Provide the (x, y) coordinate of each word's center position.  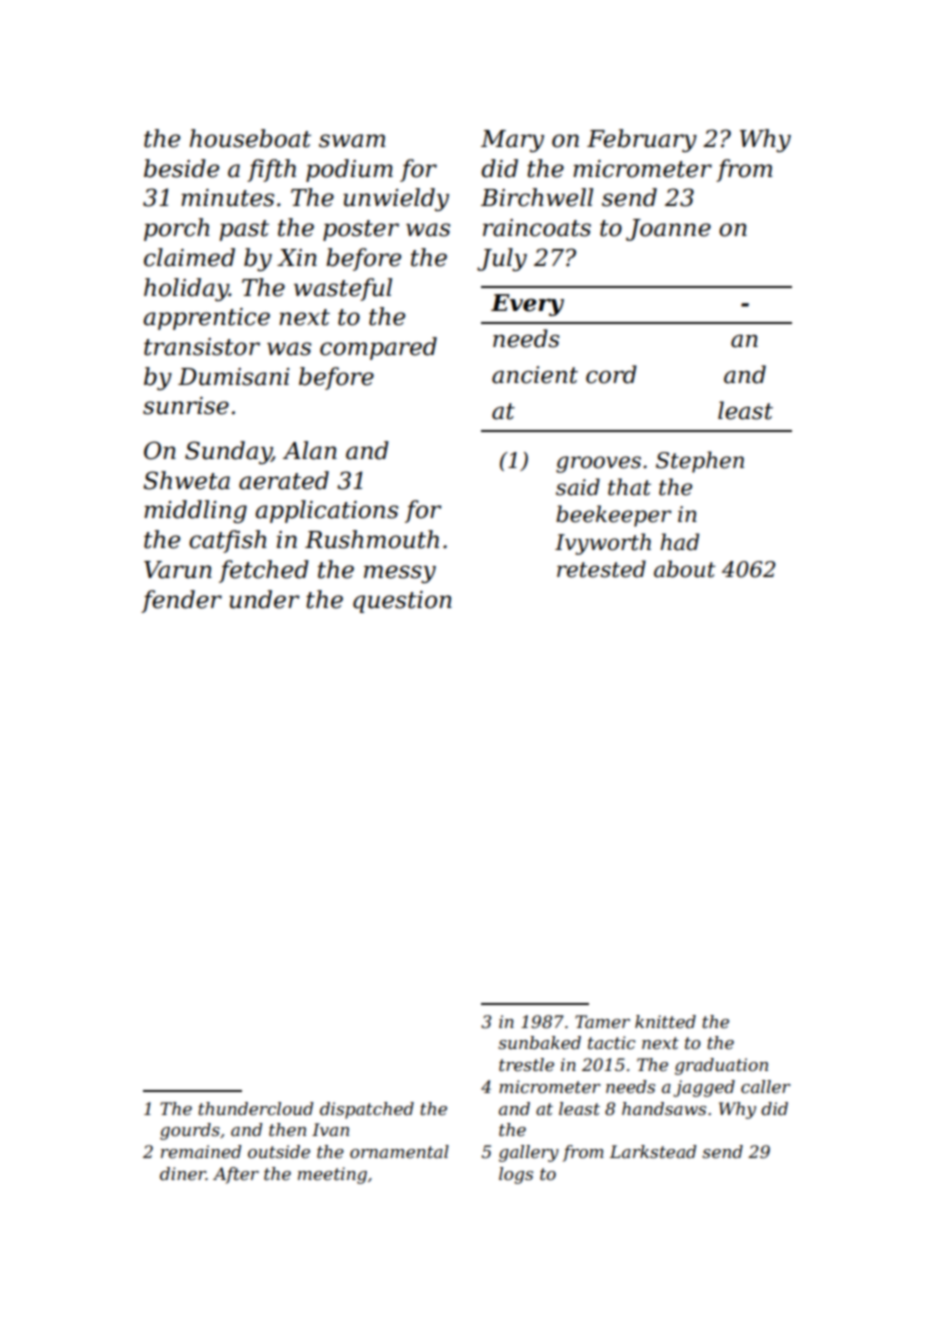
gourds (190, 1131)
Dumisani (234, 377)
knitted (665, 1021)
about (685, 569)
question (402, 602)
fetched (264, 571)
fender (181, 601)
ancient (535, 375)
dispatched (367, 1110)
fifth (271, 170)
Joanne (668, 230)
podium (349, 170)
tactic (611, 1042)
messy (400, 574)
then (287, 1129)
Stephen (700, 462)
